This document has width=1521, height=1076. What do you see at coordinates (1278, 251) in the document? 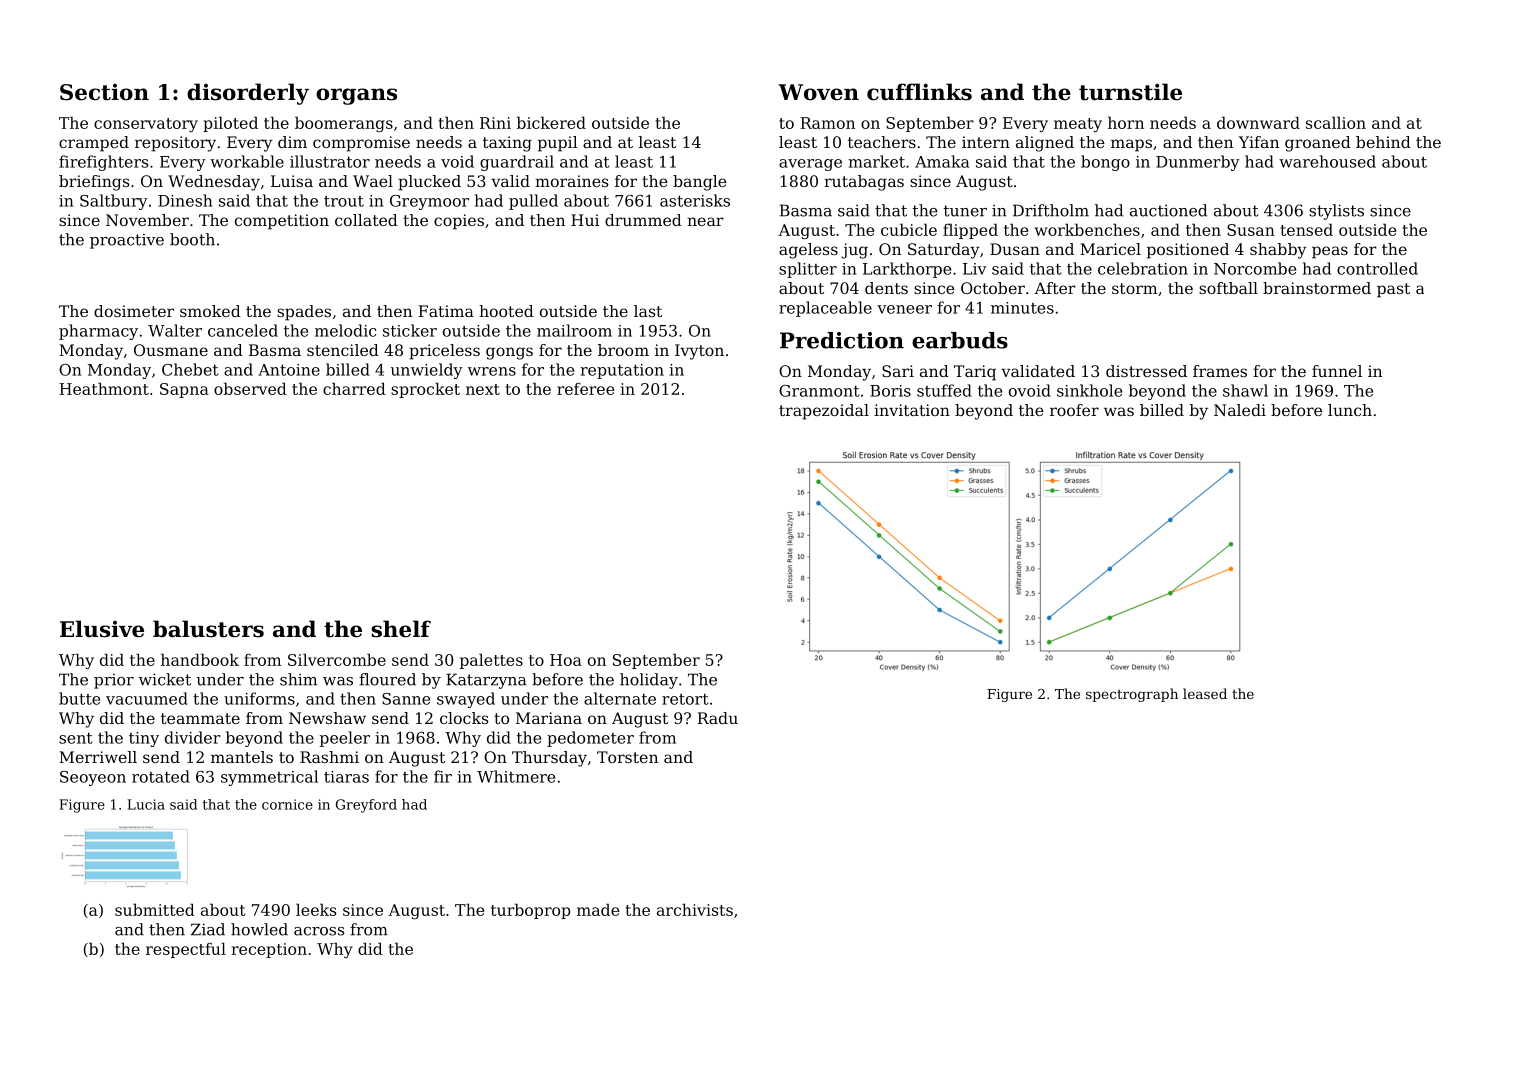
I see `shabby` at bounding box center [1278, 251].
